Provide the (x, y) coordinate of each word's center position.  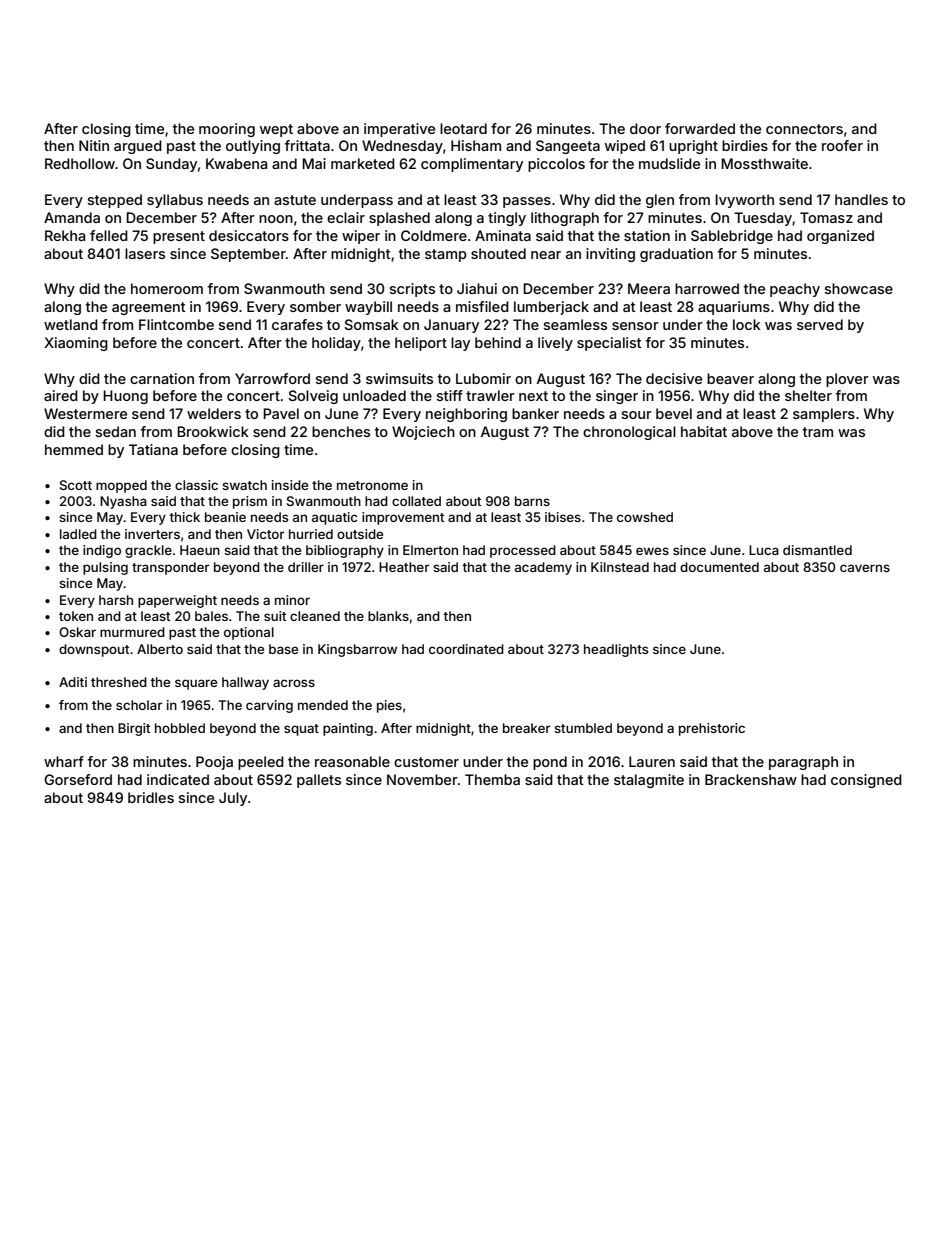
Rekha (65, 235)
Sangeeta (568, 147)
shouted (498, 253)
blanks (388, 616)
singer (617, 397)
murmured (132, 632)
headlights (616, 650)
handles (861, 199)
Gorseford (78, 779)
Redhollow (80, 163)
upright (693, 147)
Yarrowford (272, 378)
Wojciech (423, 433)
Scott (76, 485)
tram (818, 432)
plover (847, 380)
